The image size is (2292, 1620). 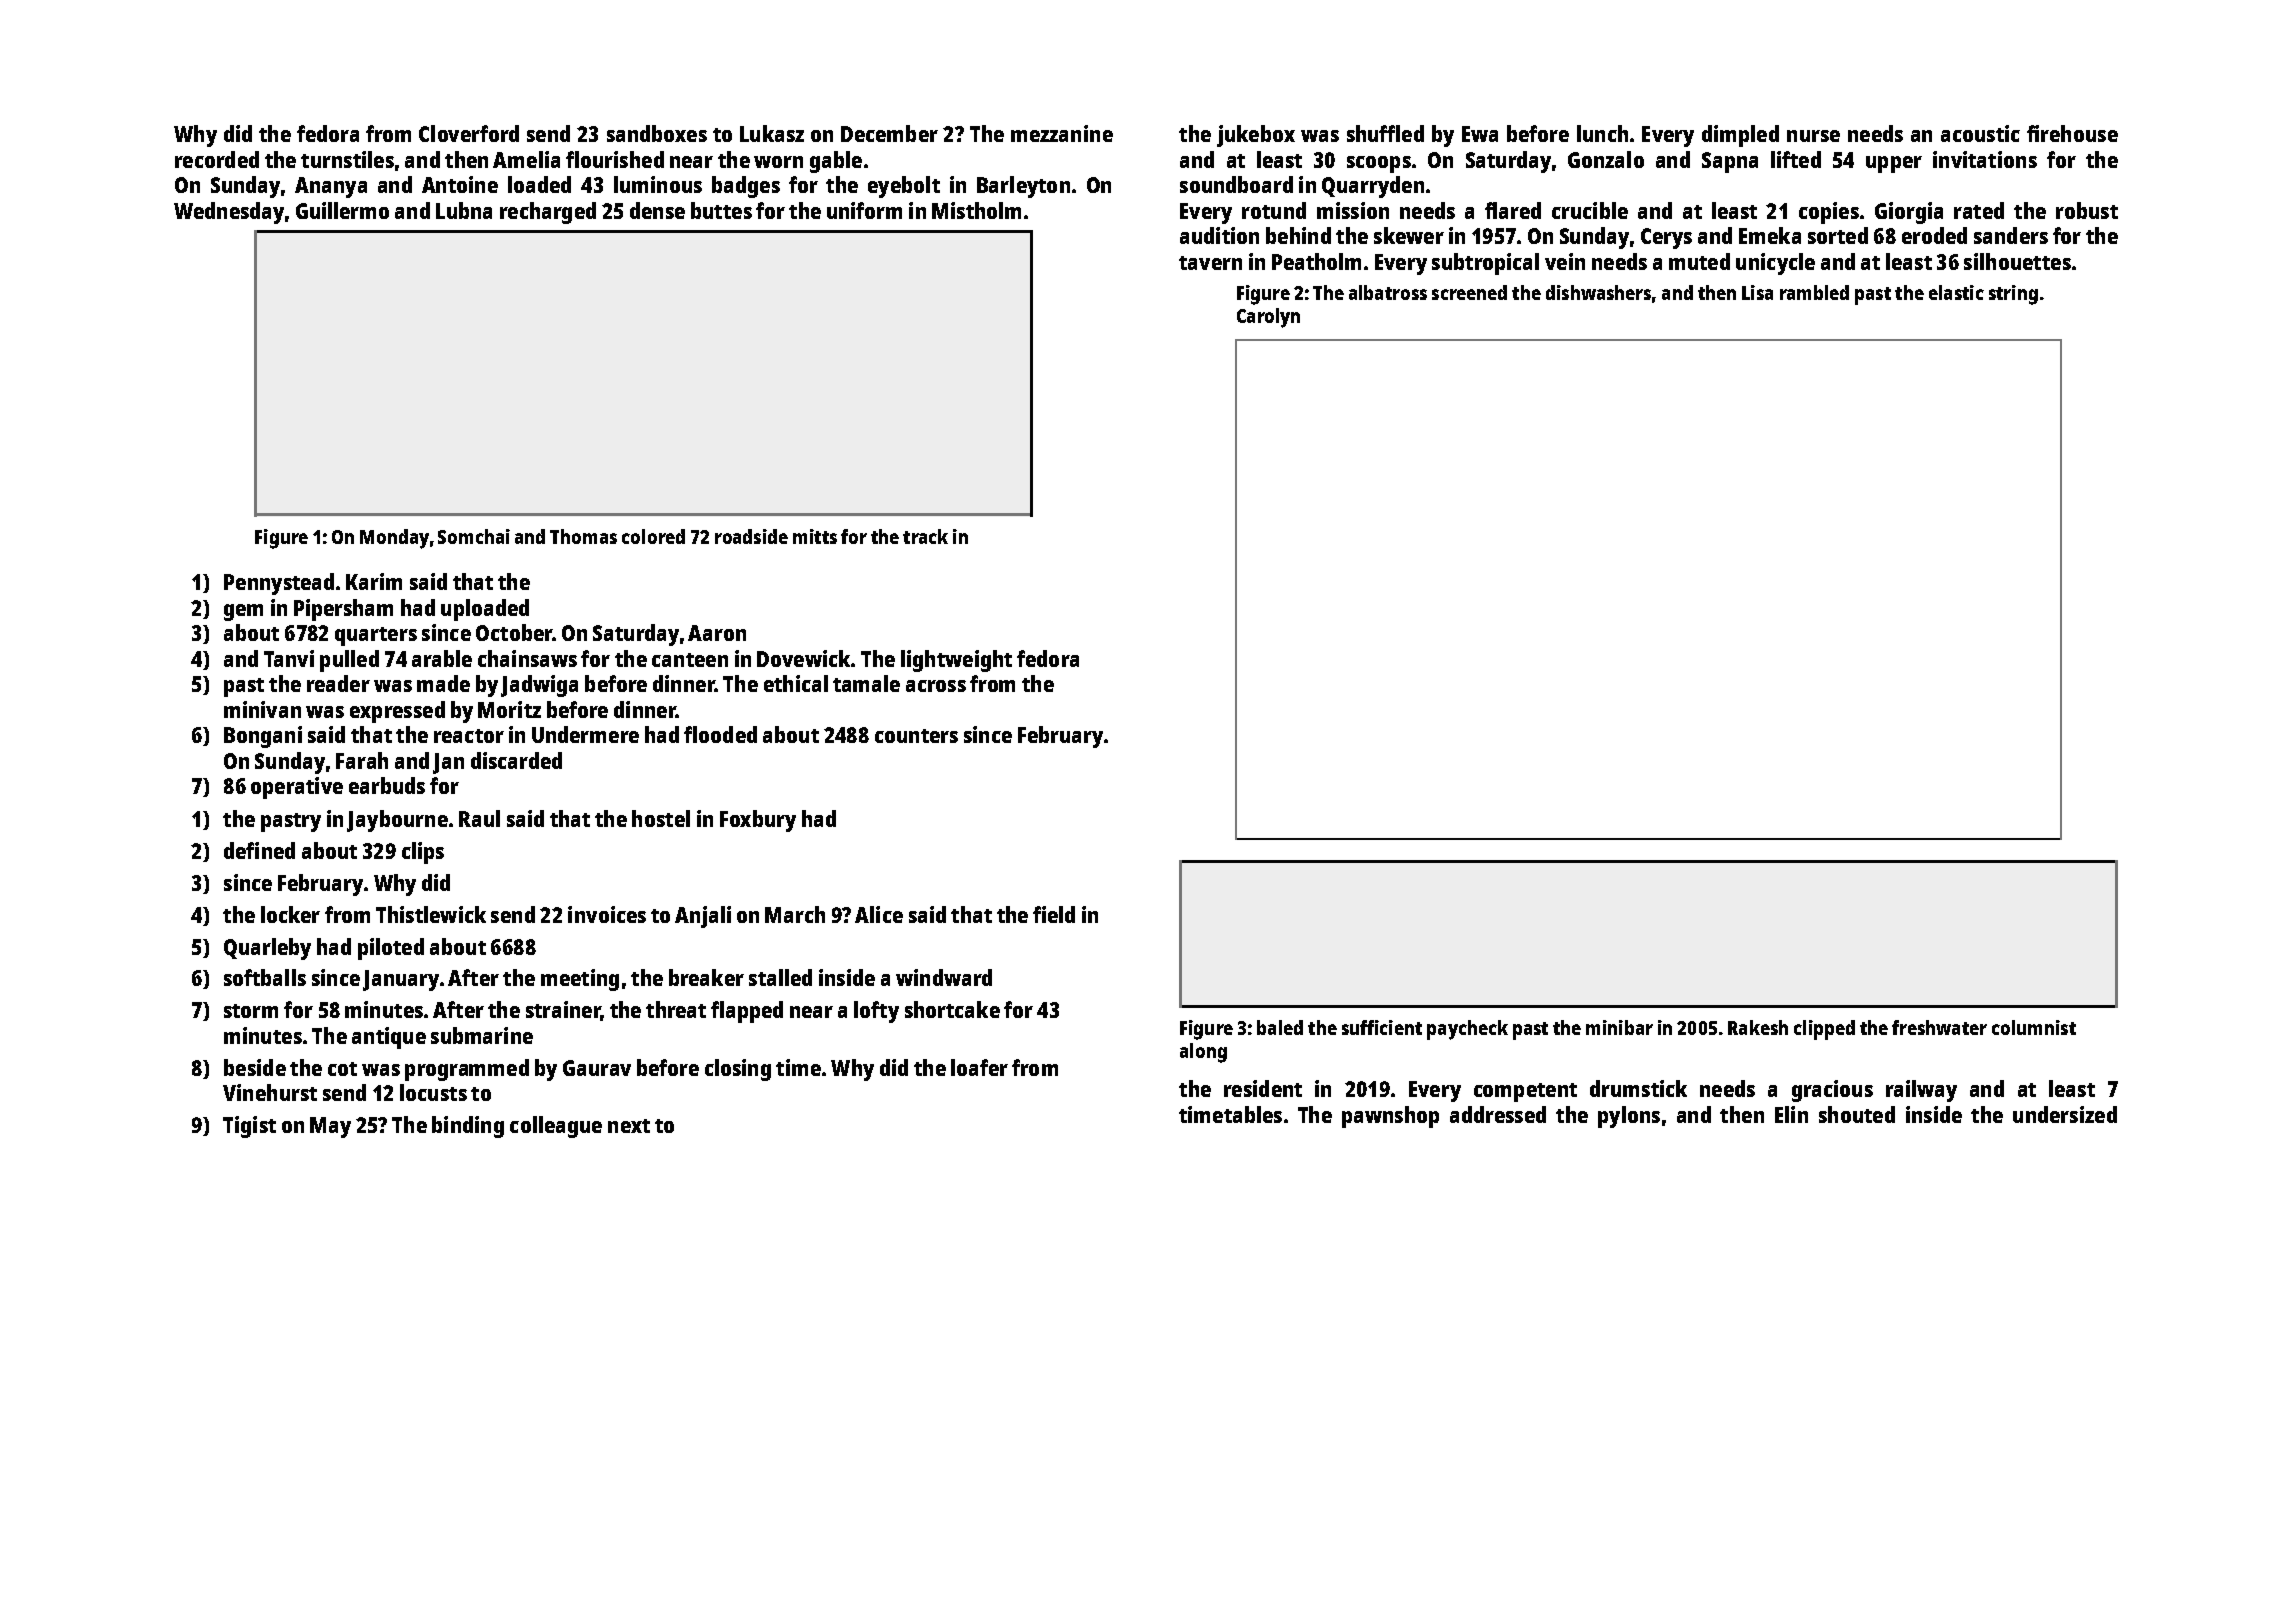 What do you see at coordinates (1832, 1091) in the screenshot?
I see `gracious` at bounding box center [1832, 1091].
